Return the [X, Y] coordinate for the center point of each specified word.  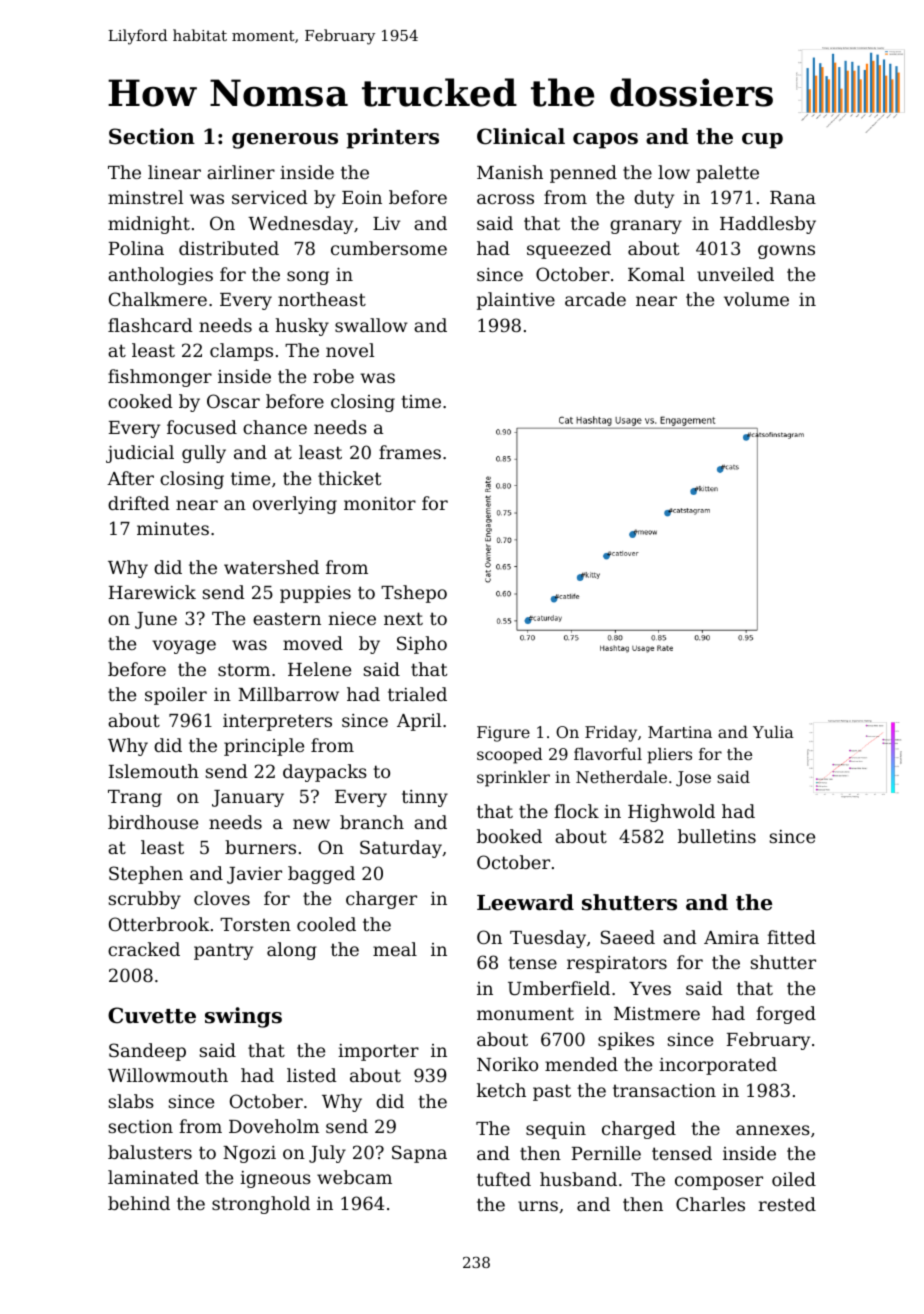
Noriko [507, 1064]
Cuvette [152, 1015]
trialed [417, 694]
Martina [680, 732]
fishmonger [160, 378]
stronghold [261, 1205]
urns [538, 1206]
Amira [731, 937]
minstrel [145, 197]
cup [762, 141]
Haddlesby [768, 225]
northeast [322, 299]
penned [583, 174]
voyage [184, 647]
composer [719, 1183]
